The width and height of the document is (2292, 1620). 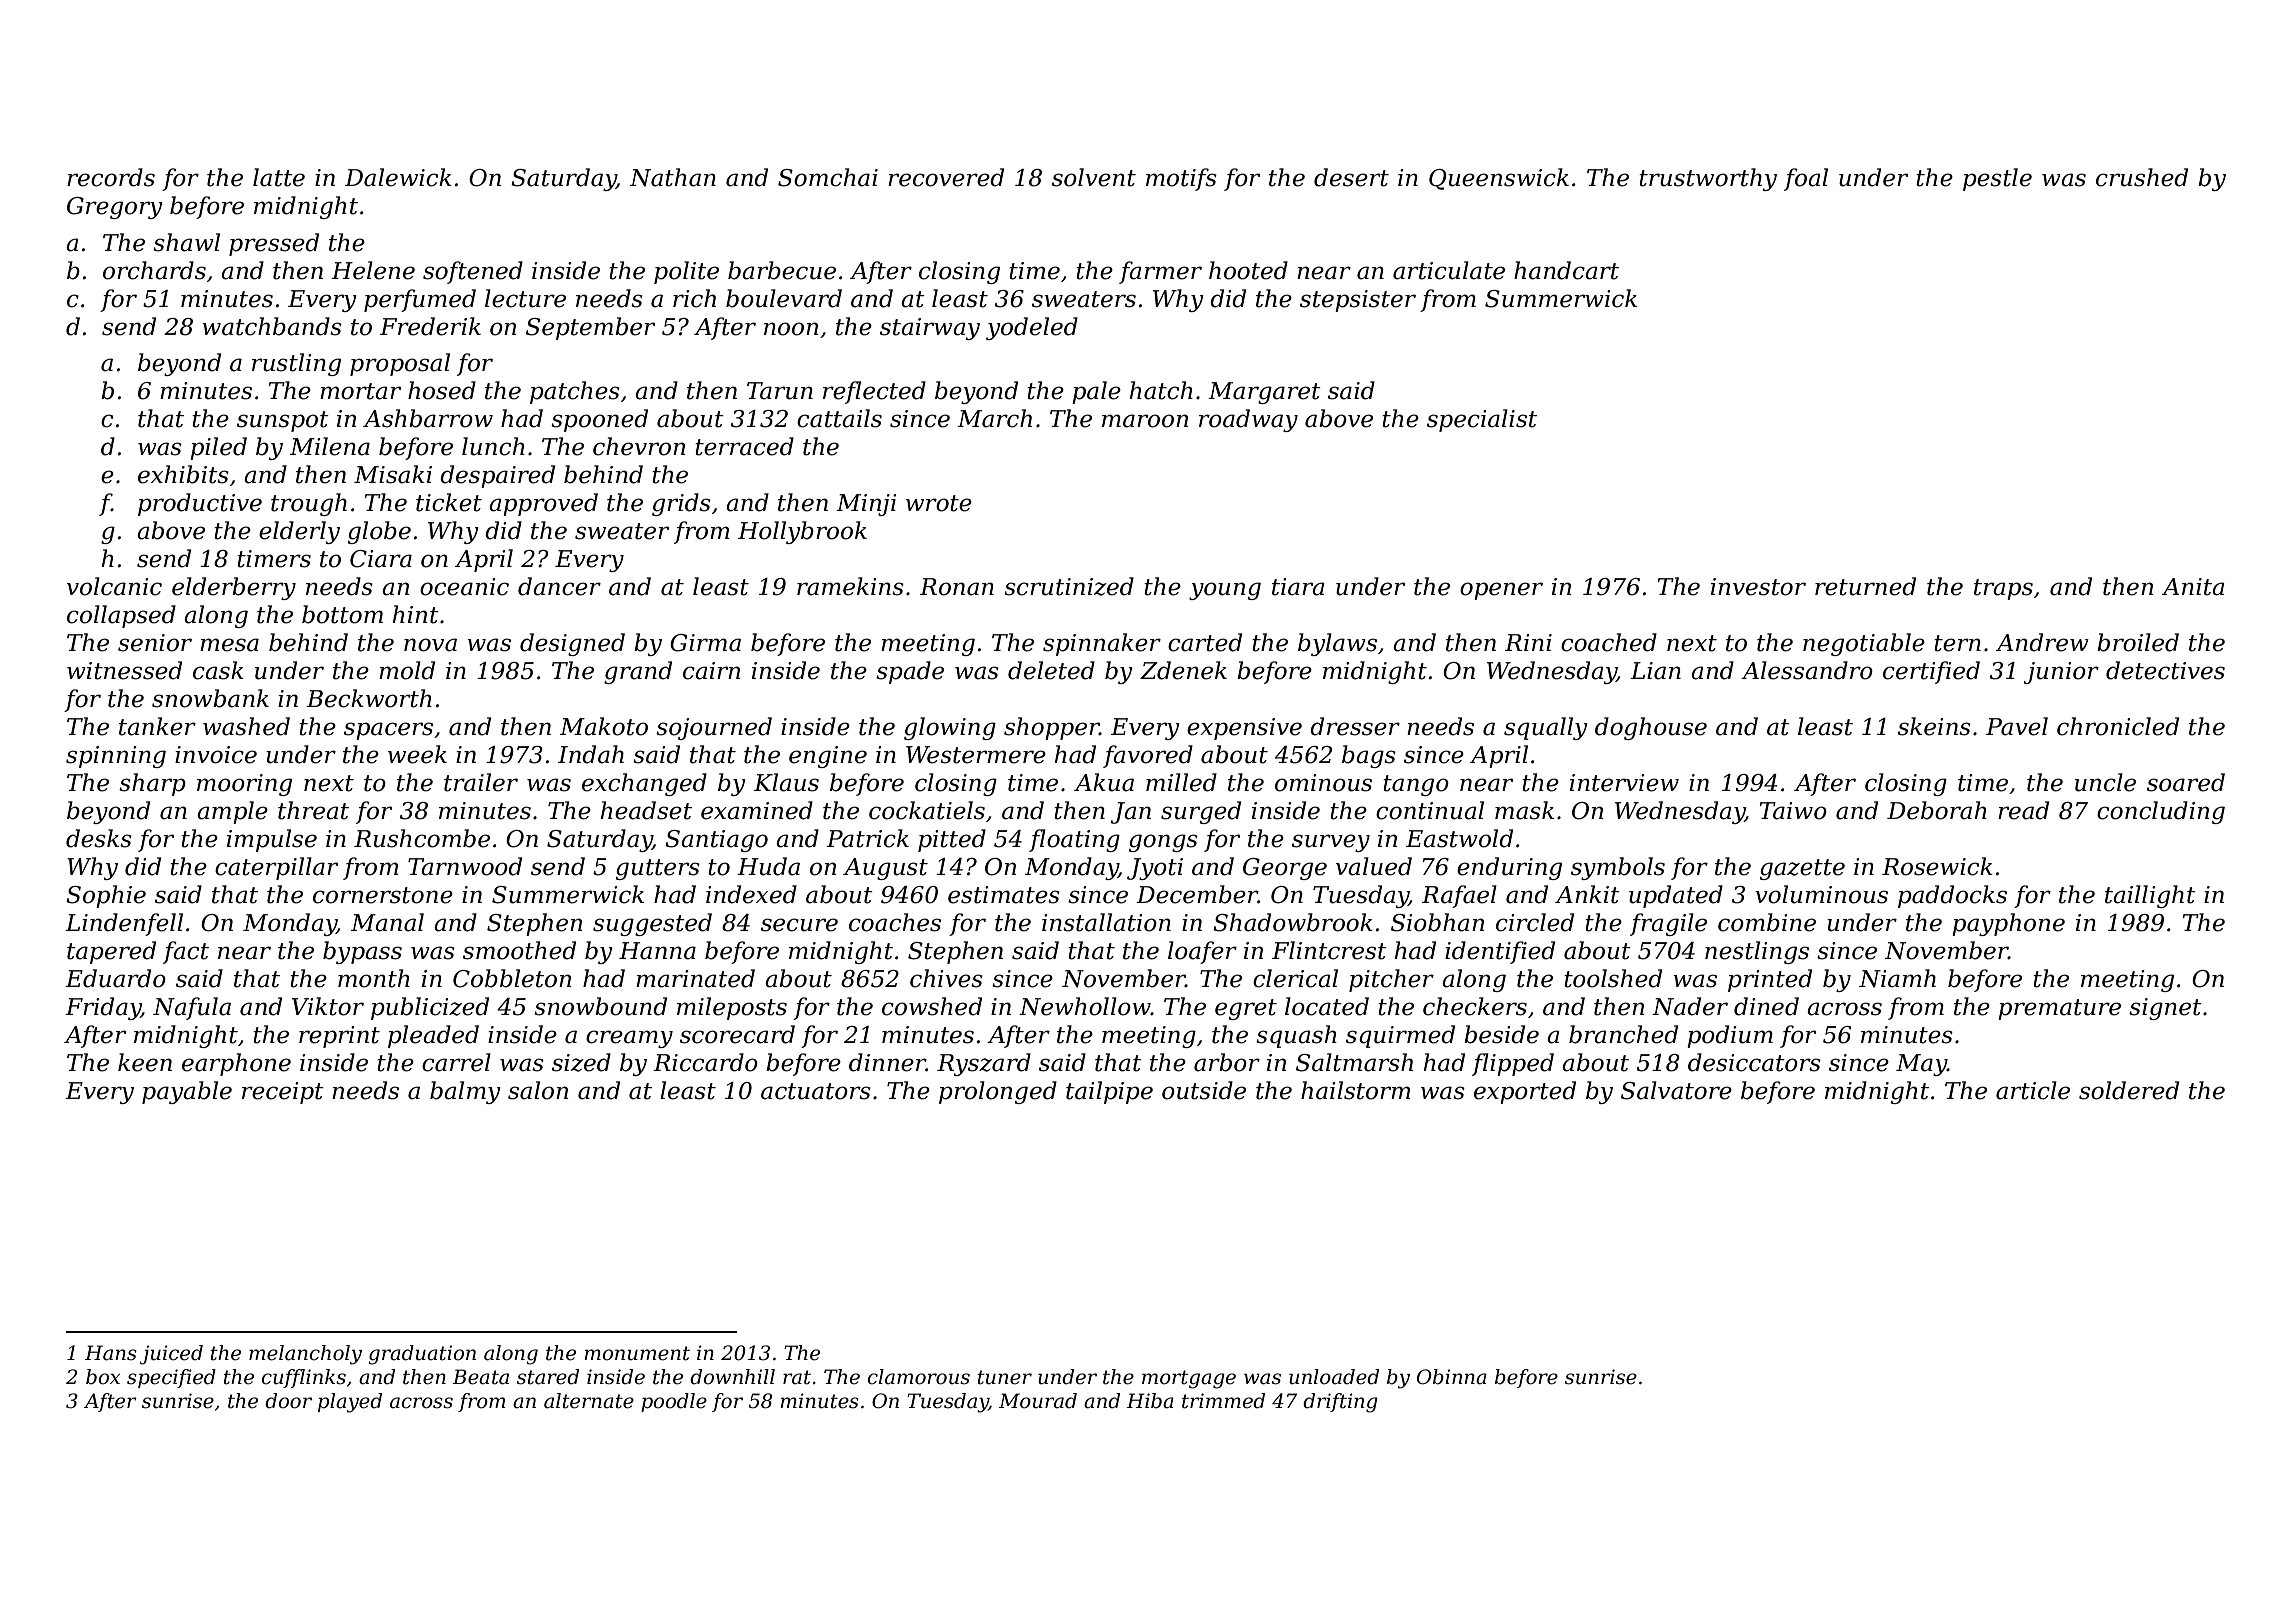 What do you see at coordinates (2193, 587) in the document?
I see `Anita` at bounding box center [2193, 587].
